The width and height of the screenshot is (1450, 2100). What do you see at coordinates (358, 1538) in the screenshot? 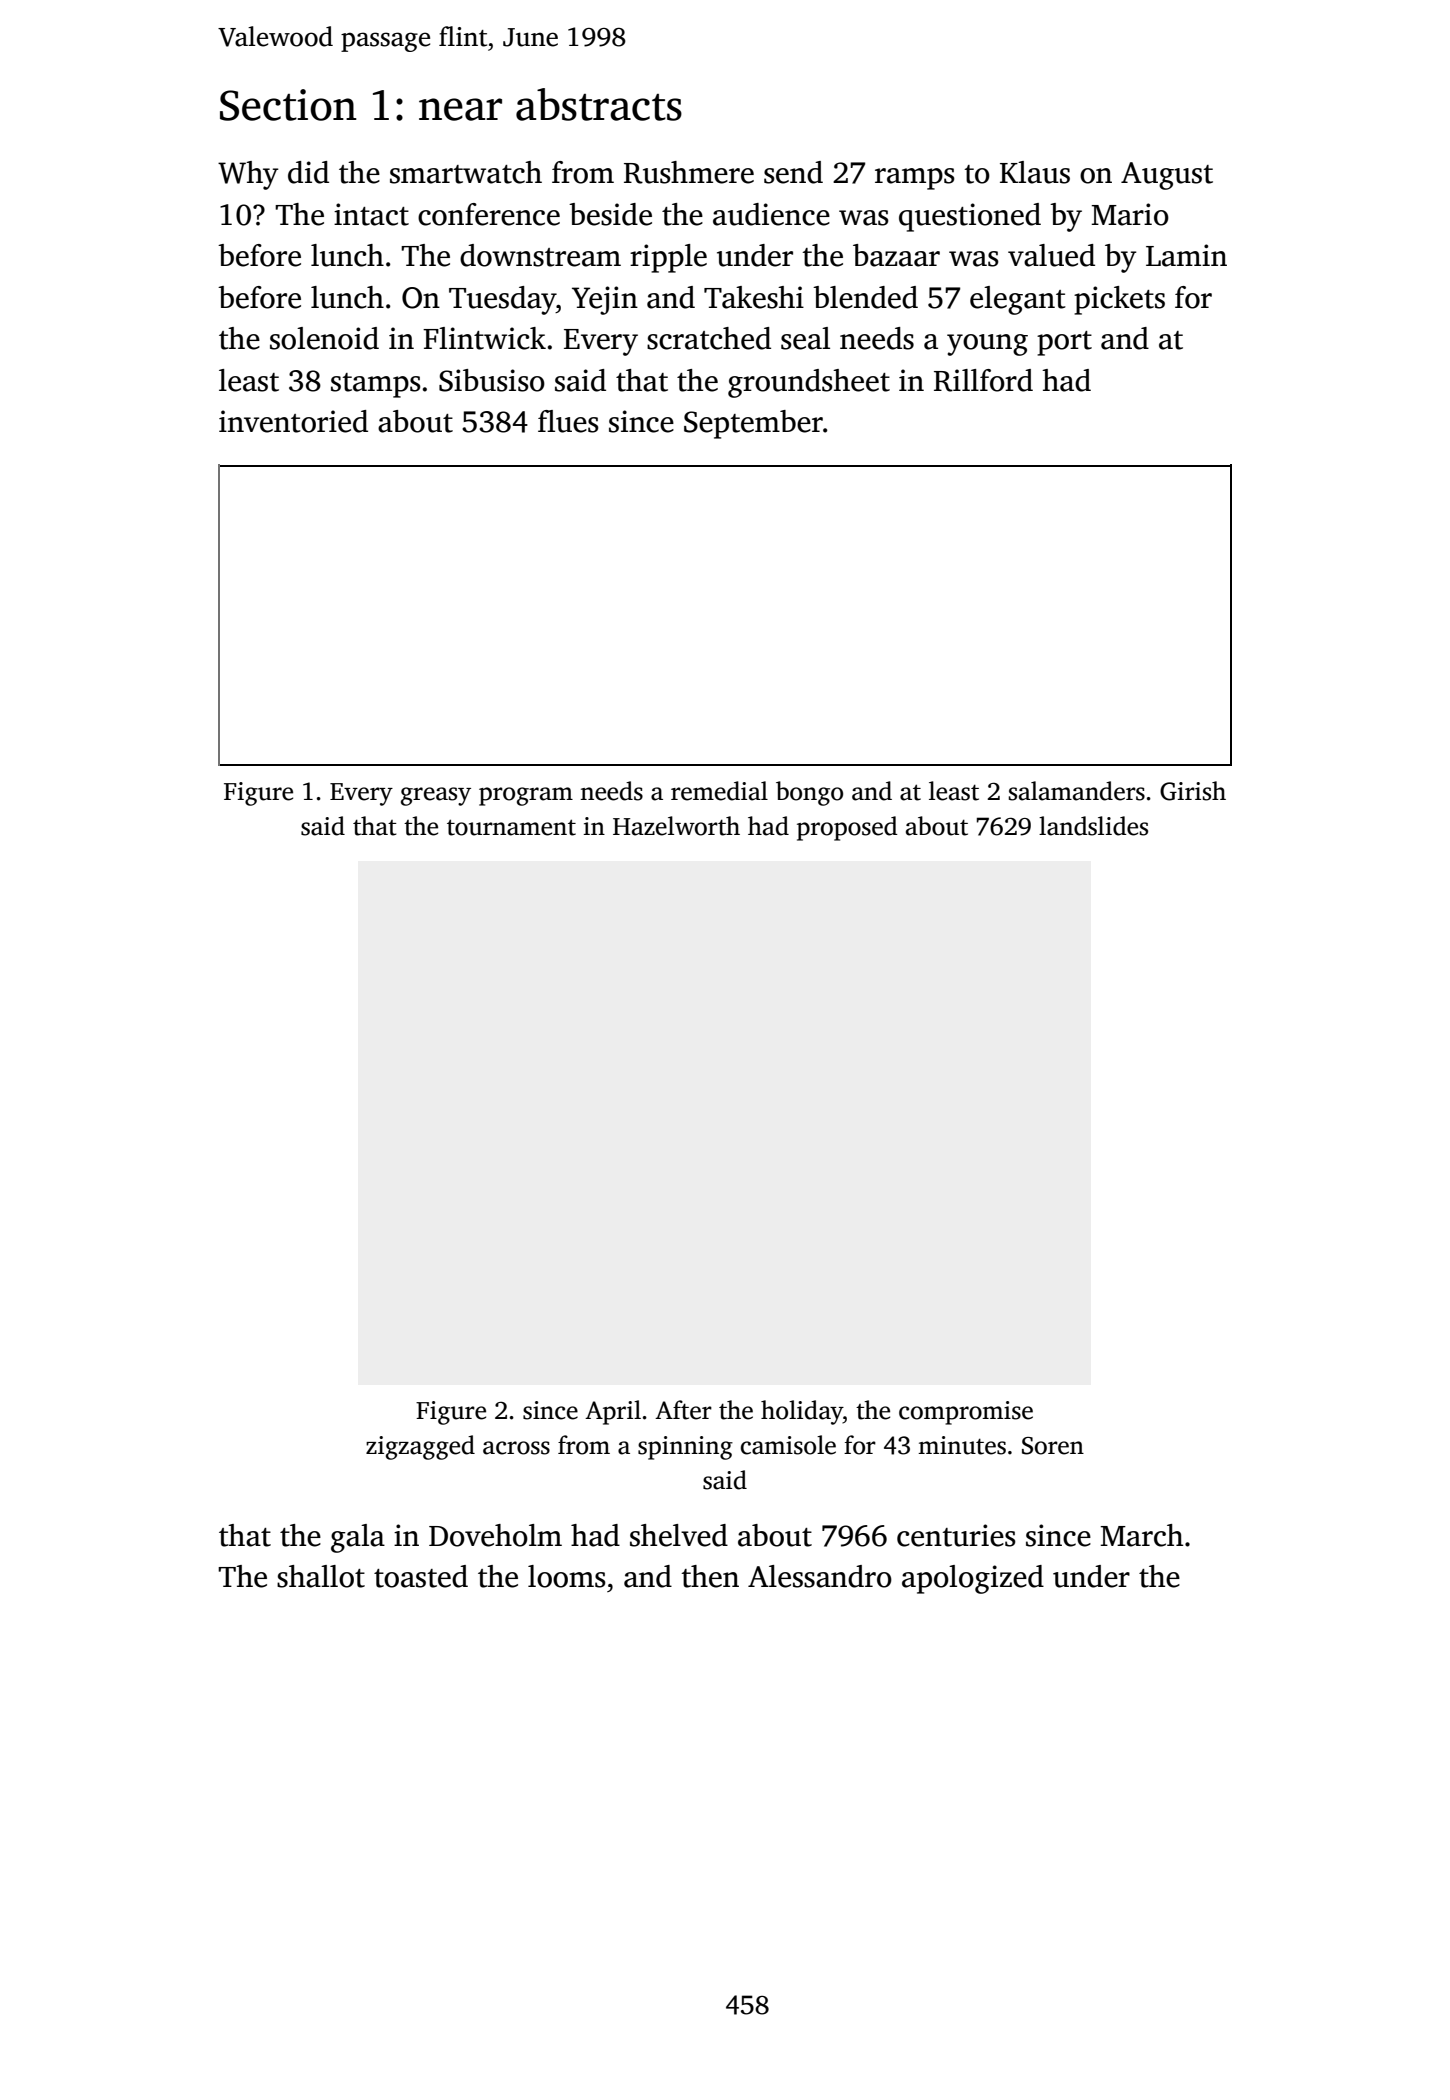
I see `gala` at bounding box center [358, 1538].
